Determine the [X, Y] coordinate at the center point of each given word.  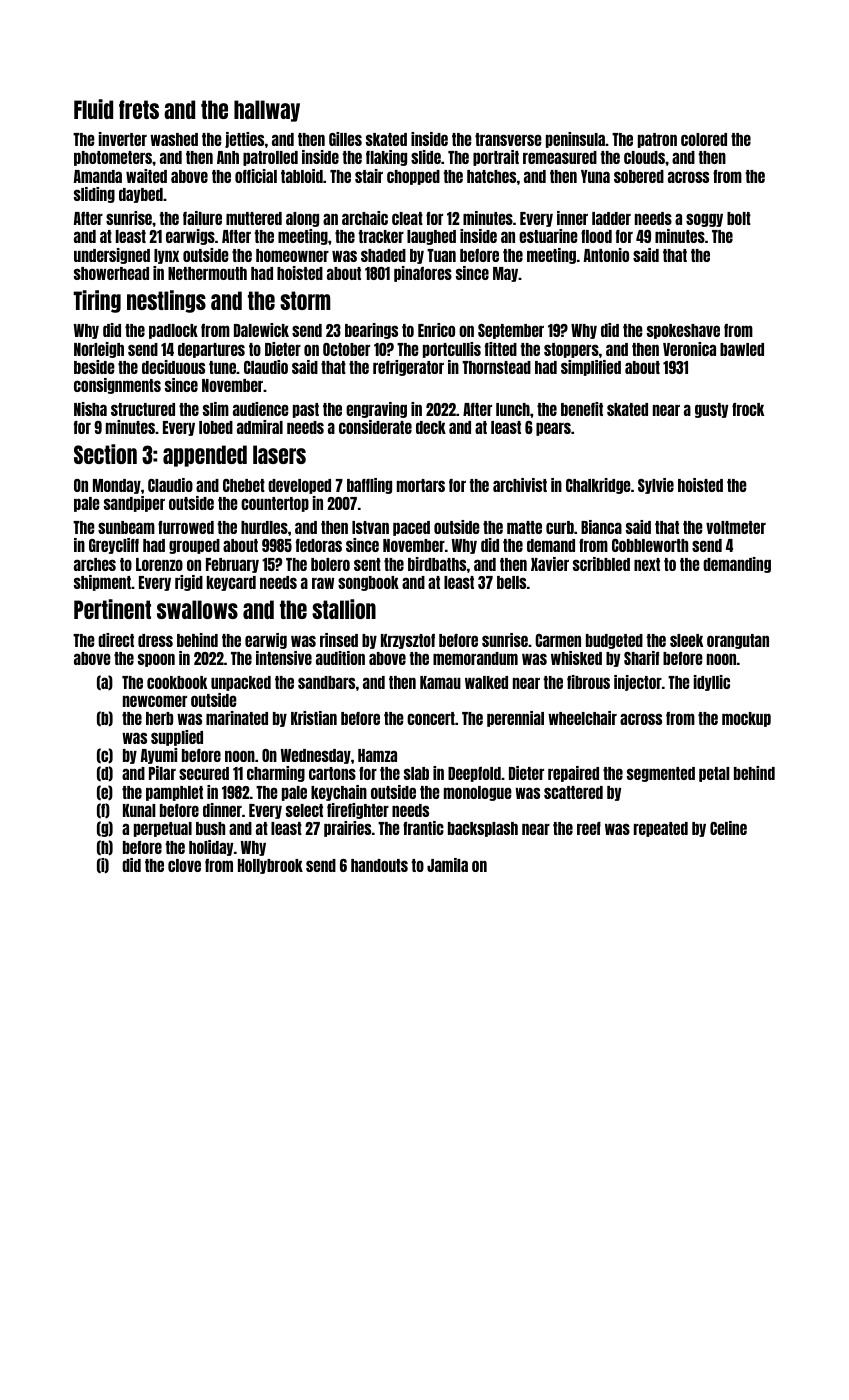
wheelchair [582, 718]
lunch [513, 409]
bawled [742, 349]
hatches [491, 176]
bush [210, 828]
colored [704, 139]
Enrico [436, 330]
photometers [113, 158]
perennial [515, 719]
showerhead [111, 273]
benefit [582, 409]
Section [105, 454]
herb [159, 718]
